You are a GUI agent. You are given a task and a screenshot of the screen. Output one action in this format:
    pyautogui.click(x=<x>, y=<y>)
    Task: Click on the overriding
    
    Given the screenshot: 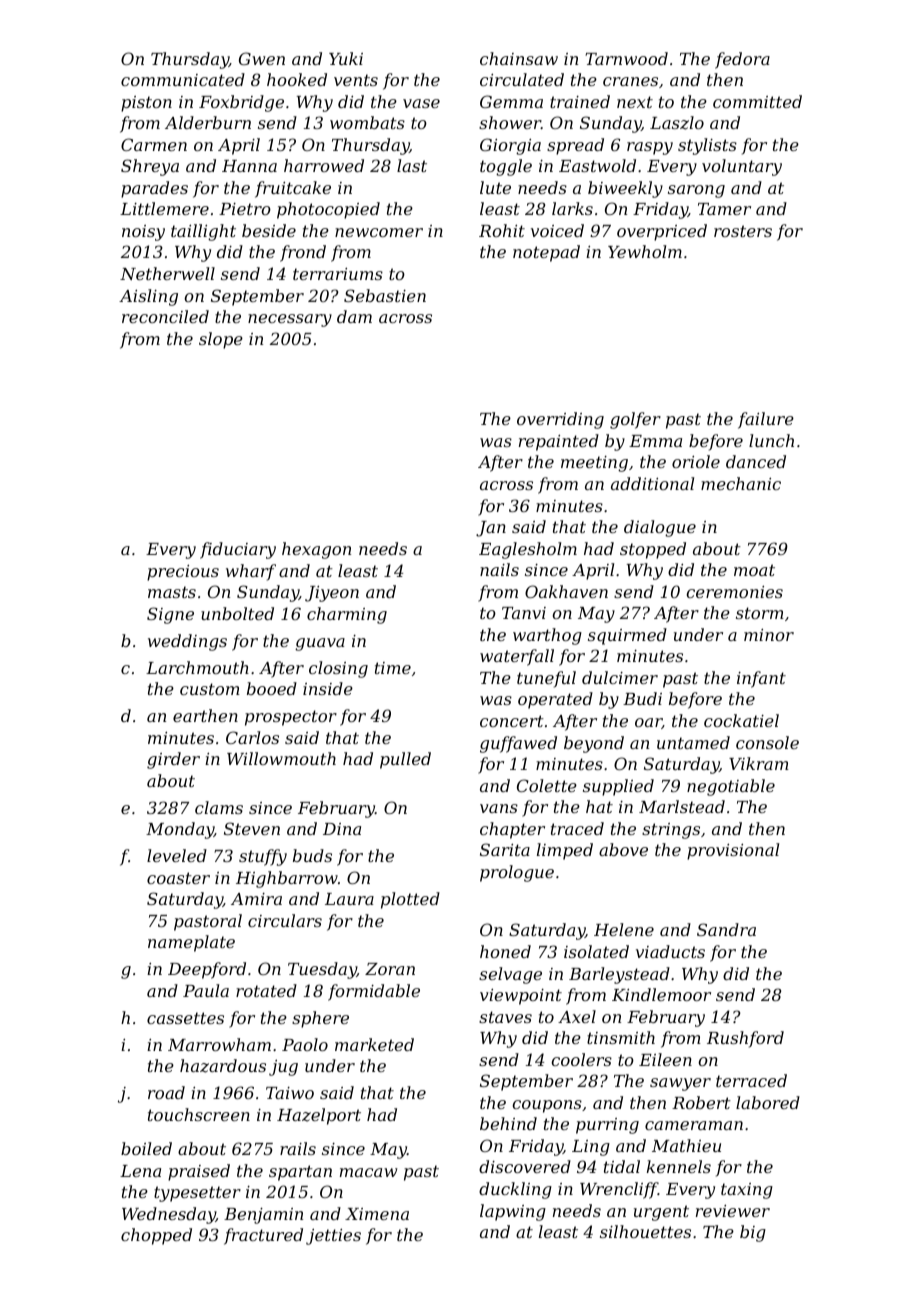 What is the action you would take?
    pyautogui.click(x=560, y=420)
